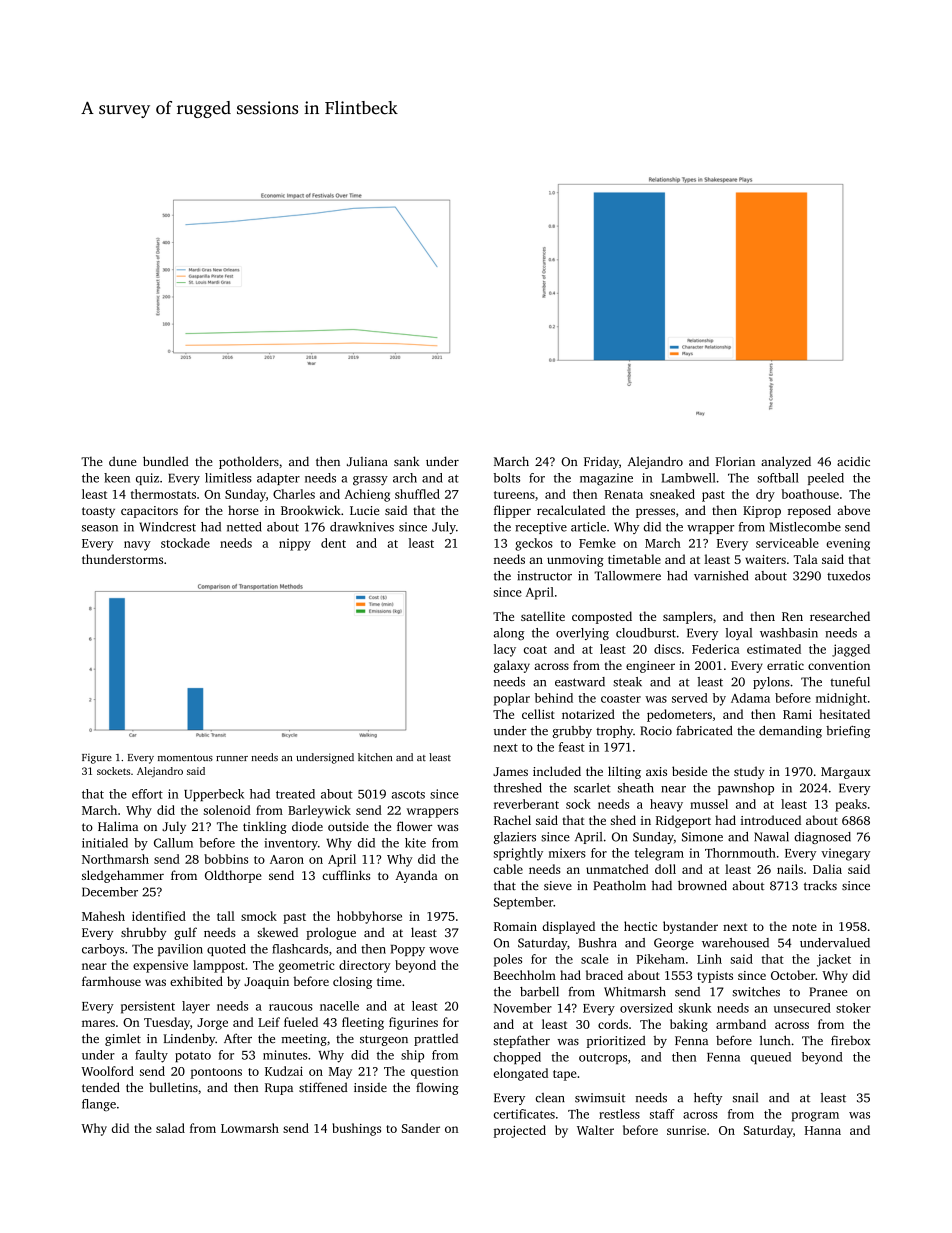 The width and height of the screenshot is (952, 1233). I want to click on waiters, so click(765, 559).
